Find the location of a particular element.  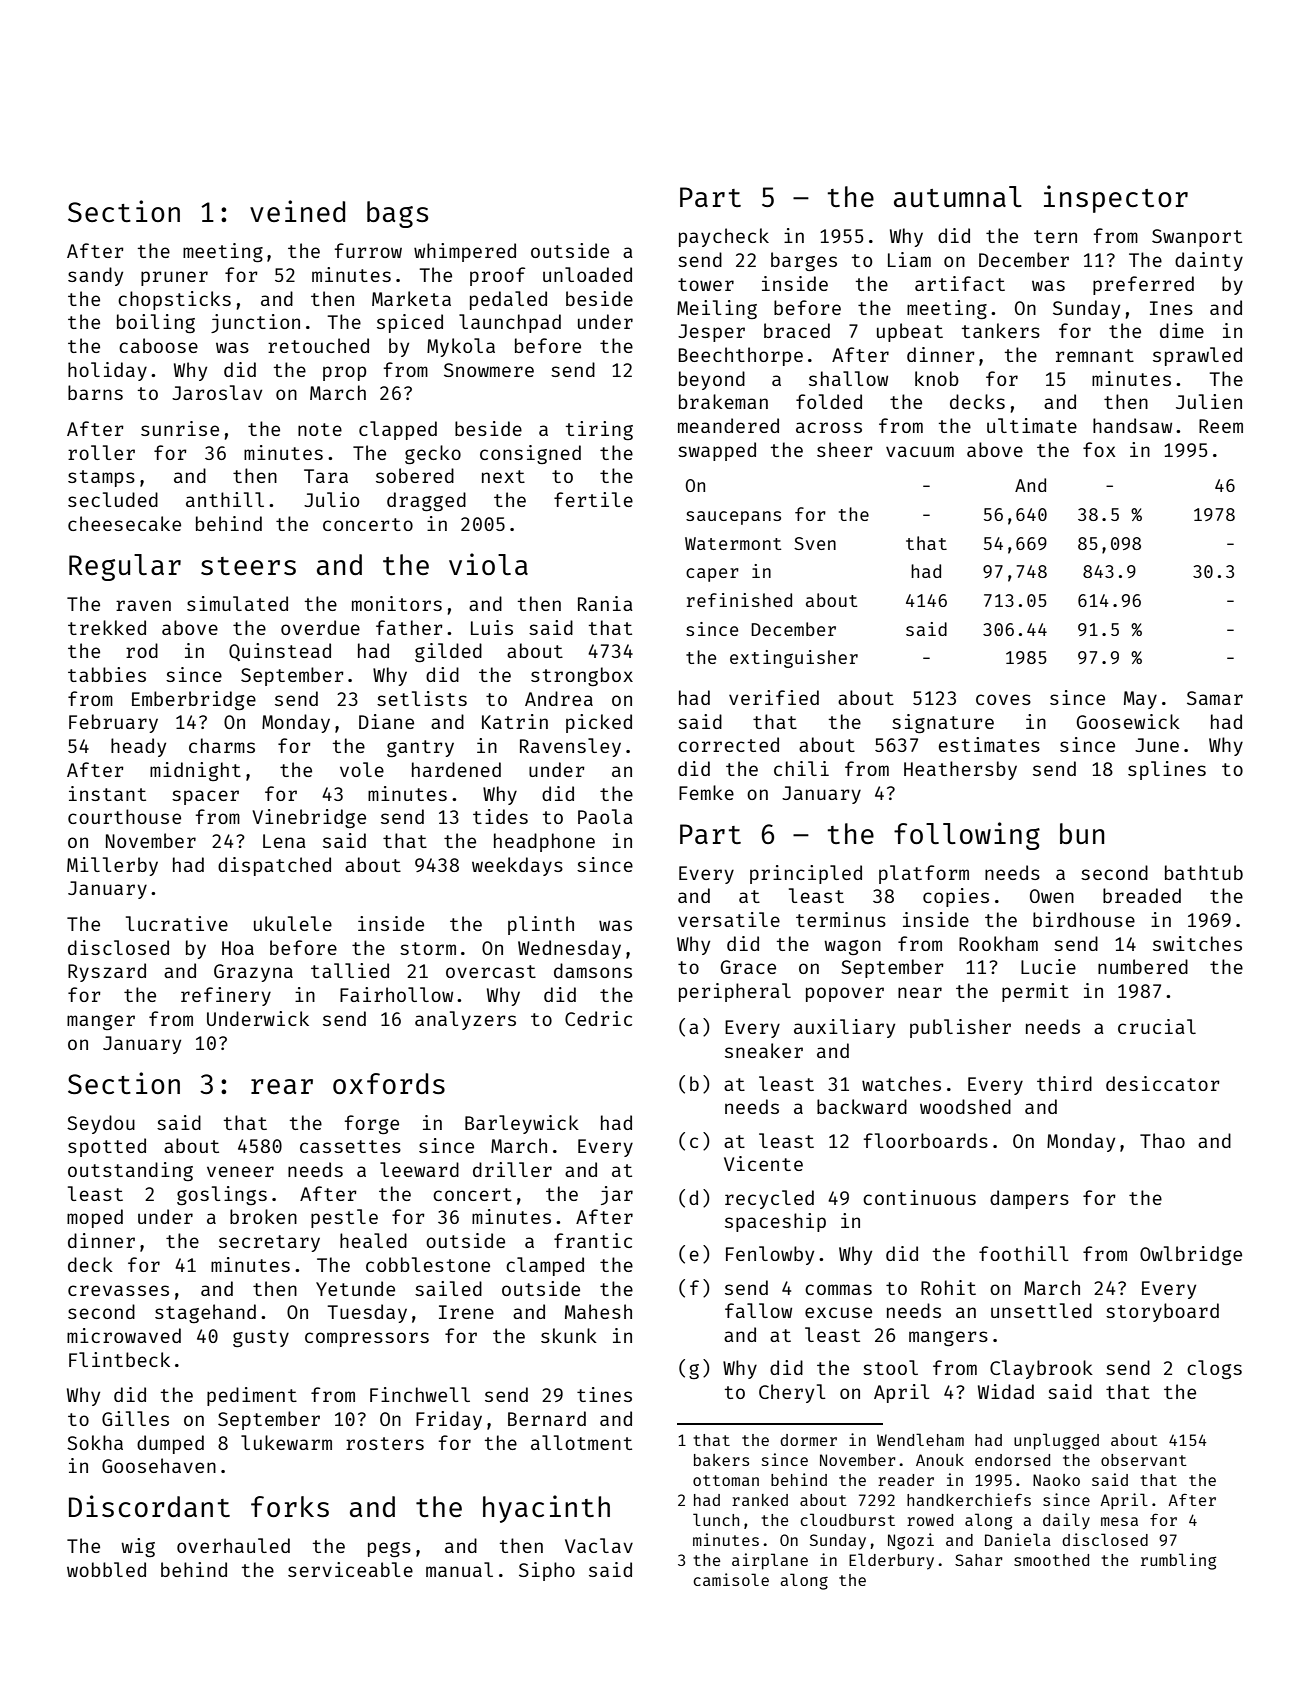

hyacinth is located at coordinates (546, 1509).
